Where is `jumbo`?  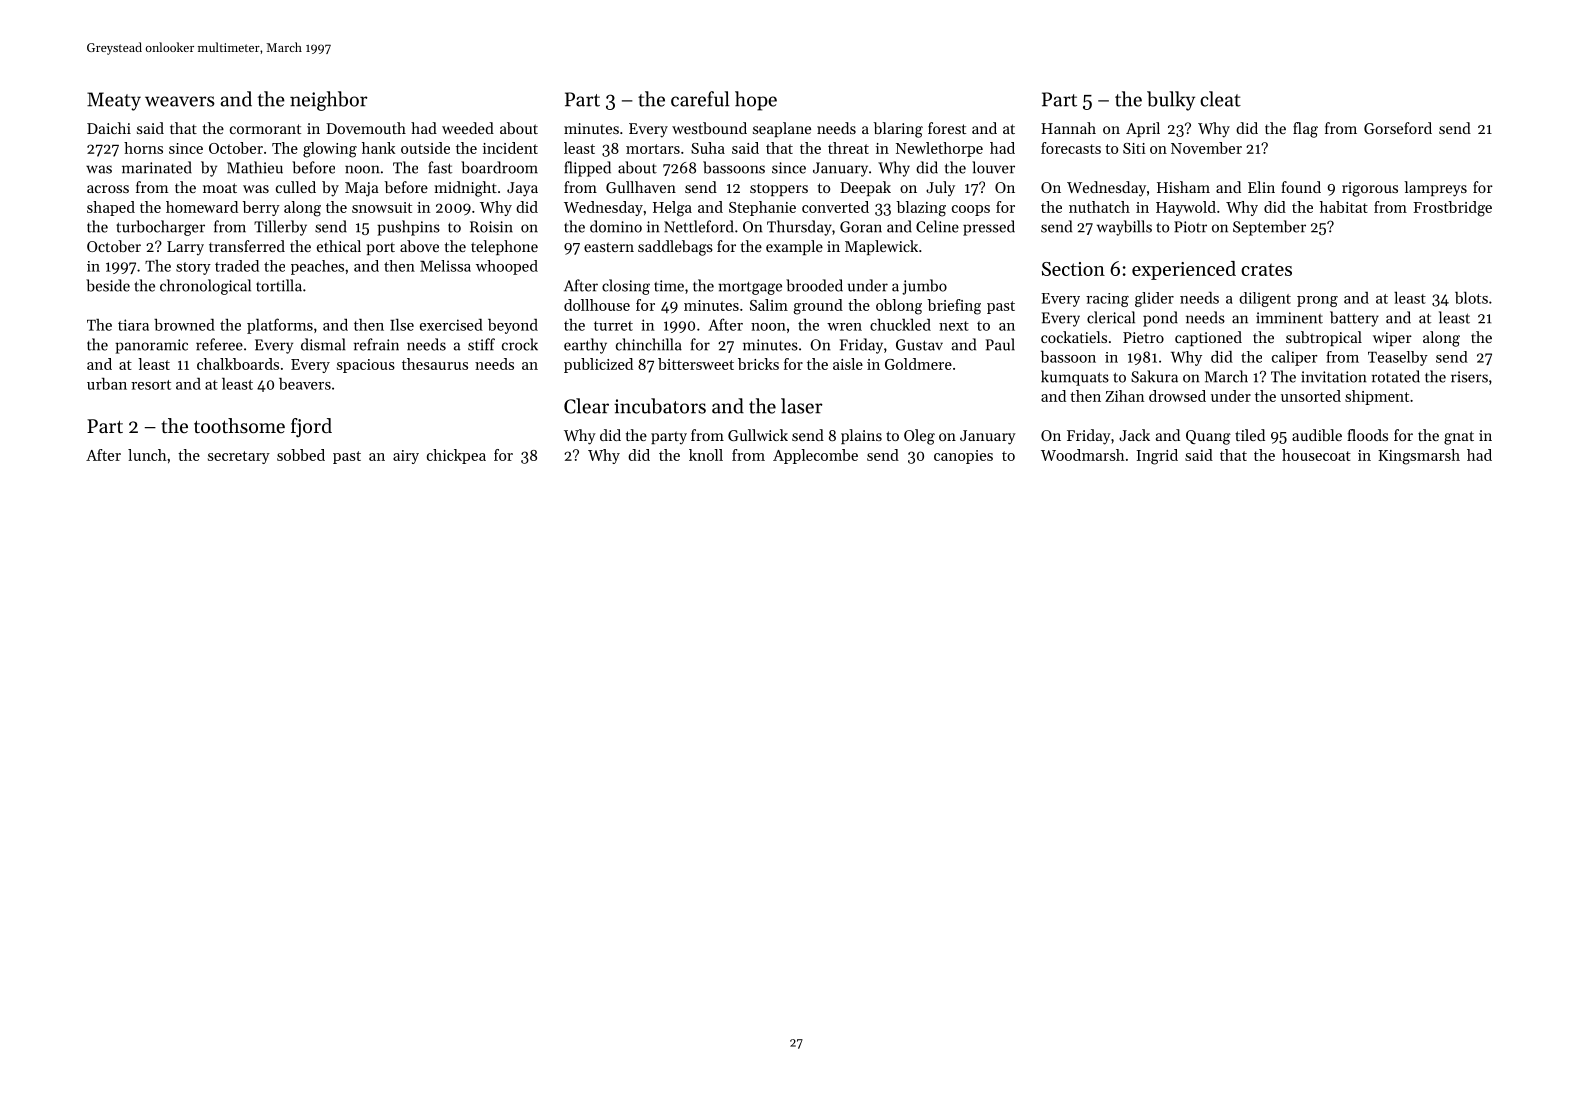 jumbo is located at coordinates (924, 287).
